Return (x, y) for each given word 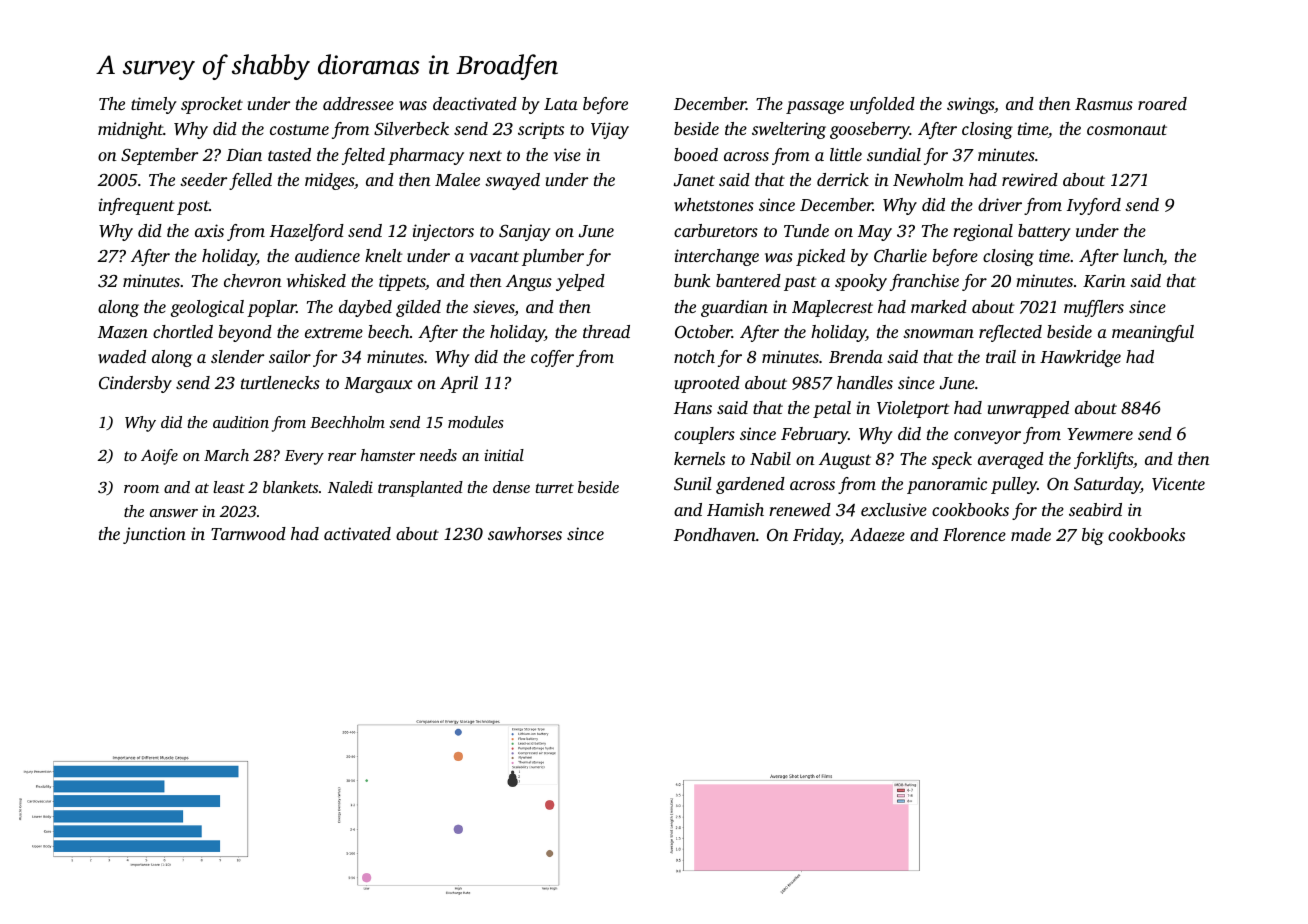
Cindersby (135, 384)
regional (983, 232)
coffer (552, 358)
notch (694, 356)
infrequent (136, 206)
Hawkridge (1080, 358)
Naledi (350, 487)
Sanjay (525, 232)
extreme (334, 333)
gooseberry (870, 130)
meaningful (1153, 333)
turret (554, 488)
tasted (289, 154)
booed (696, 154)
